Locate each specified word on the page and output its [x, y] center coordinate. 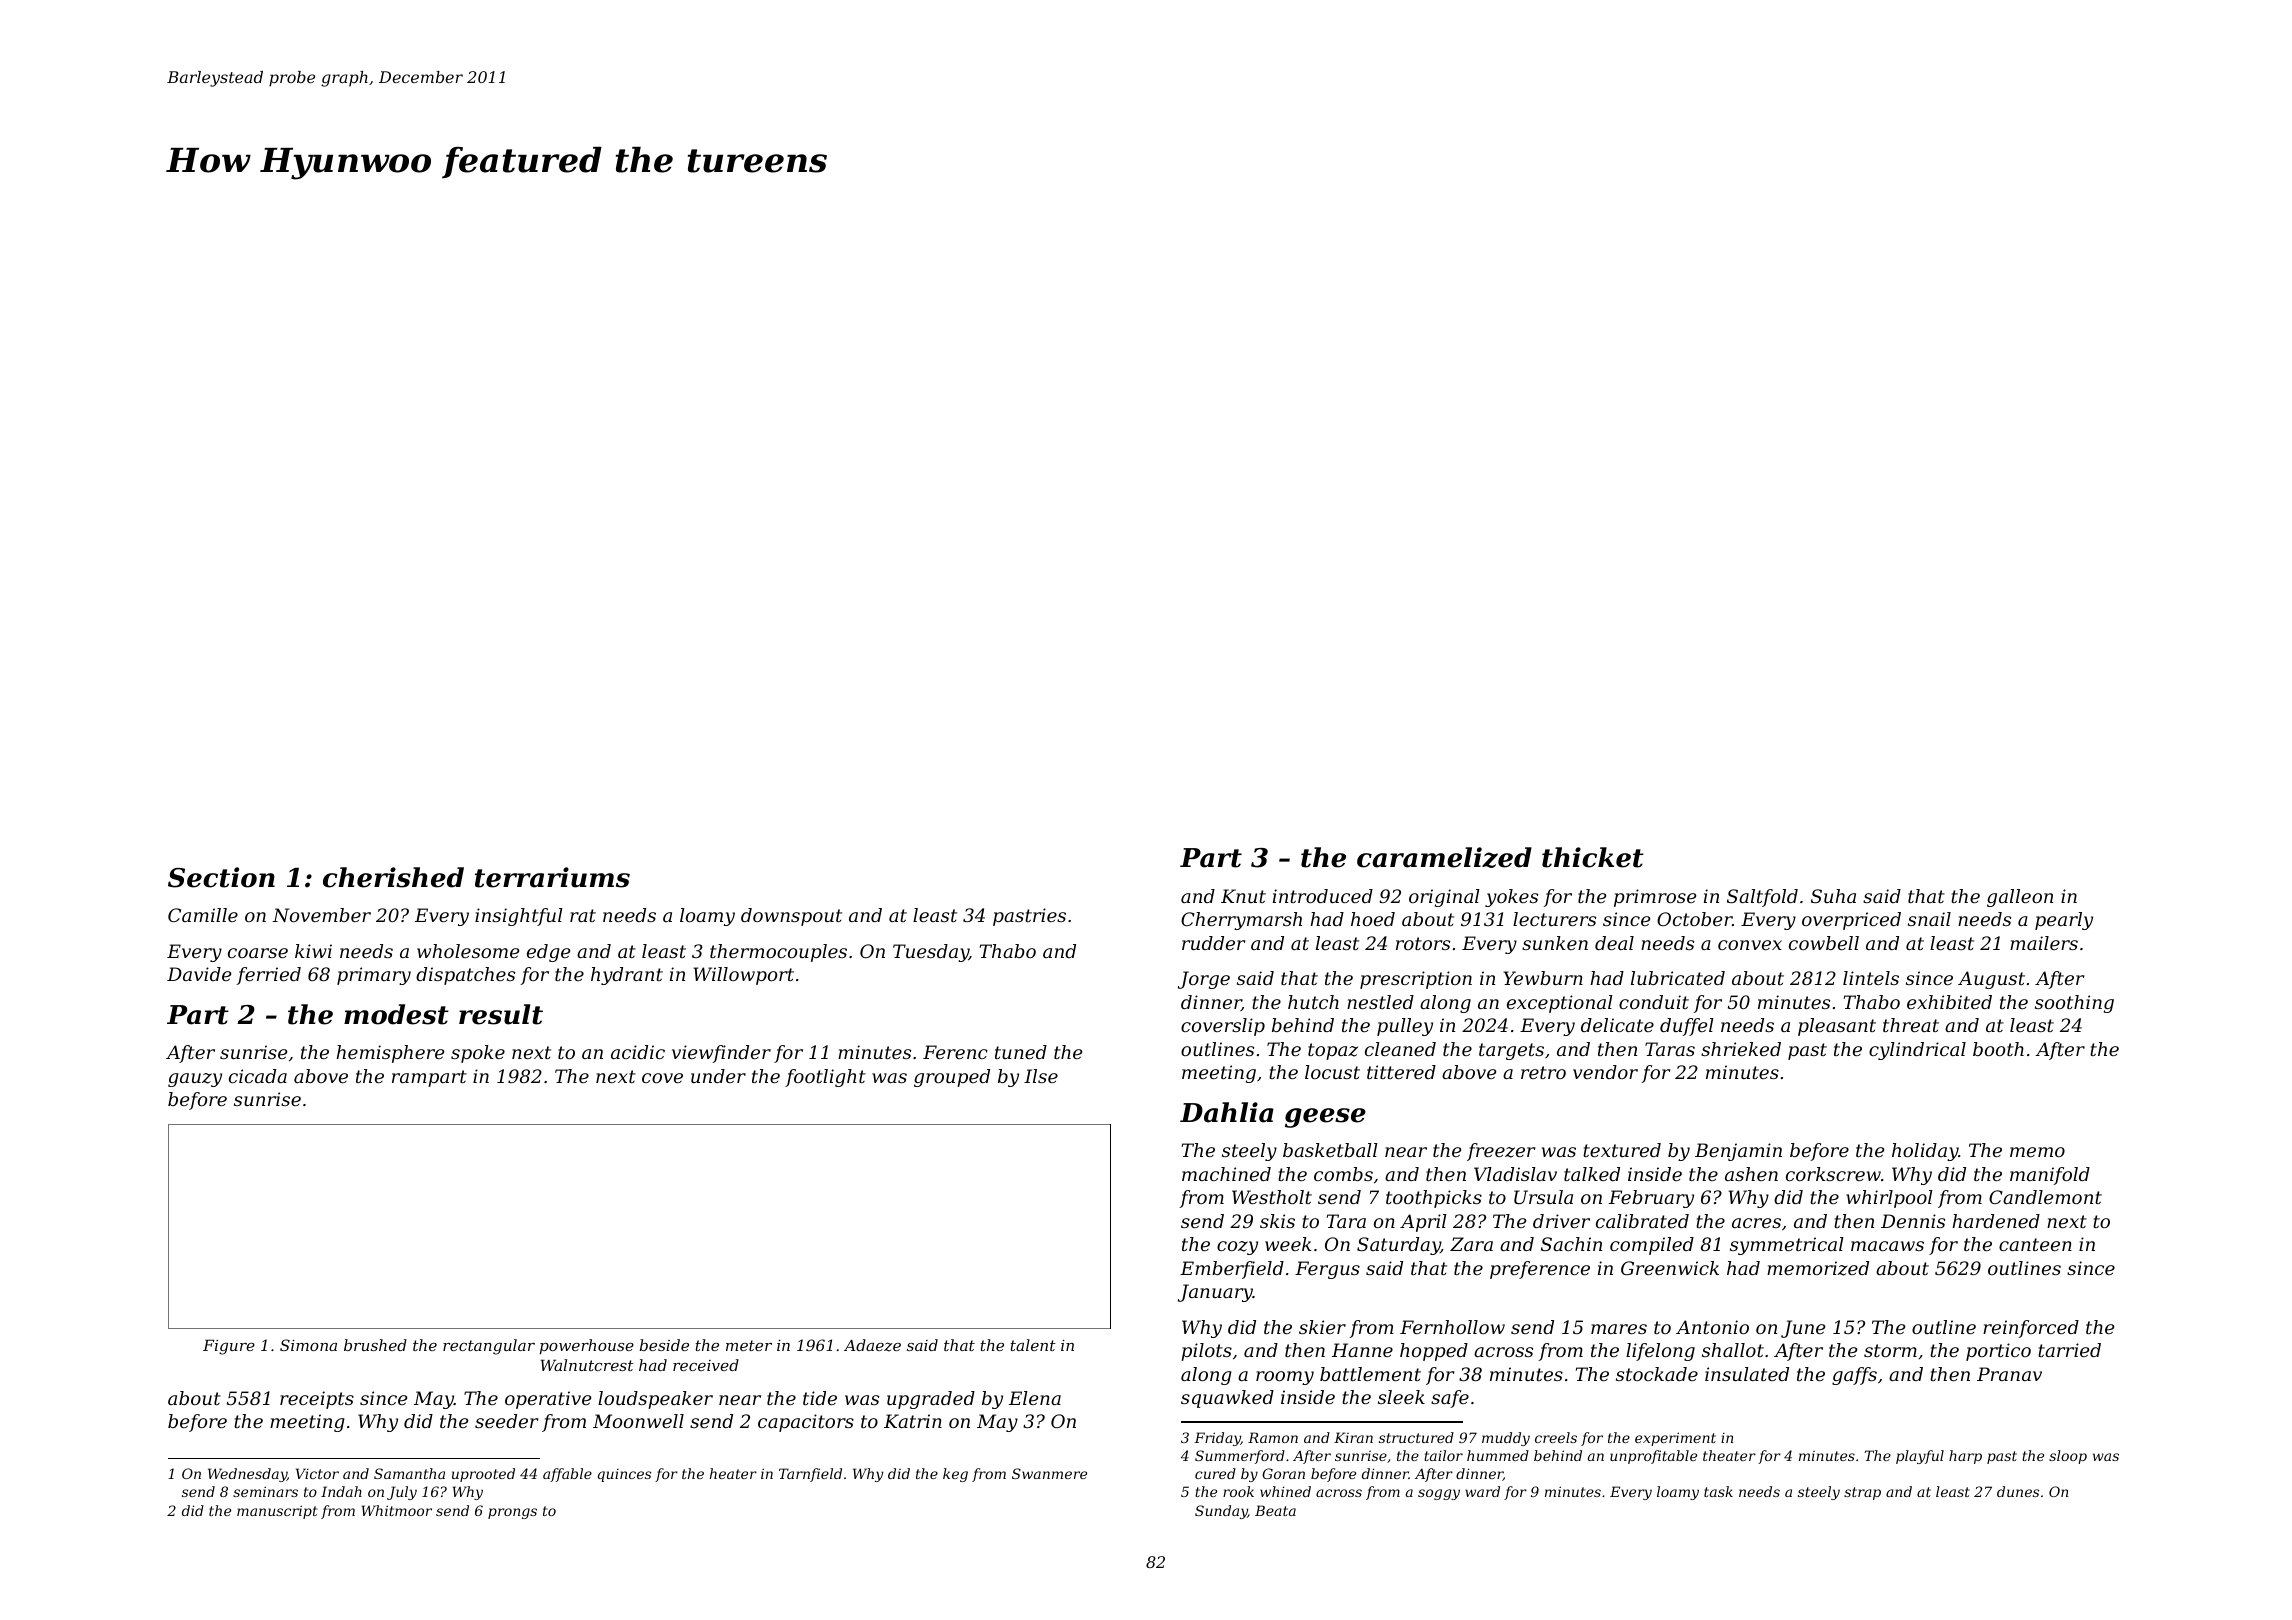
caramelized [1444, 857]
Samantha [409, 1473]
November [321, 915]
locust [1332, 1072]
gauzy [195, 1080]
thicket [1593, 857]
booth [1998, 1049]
